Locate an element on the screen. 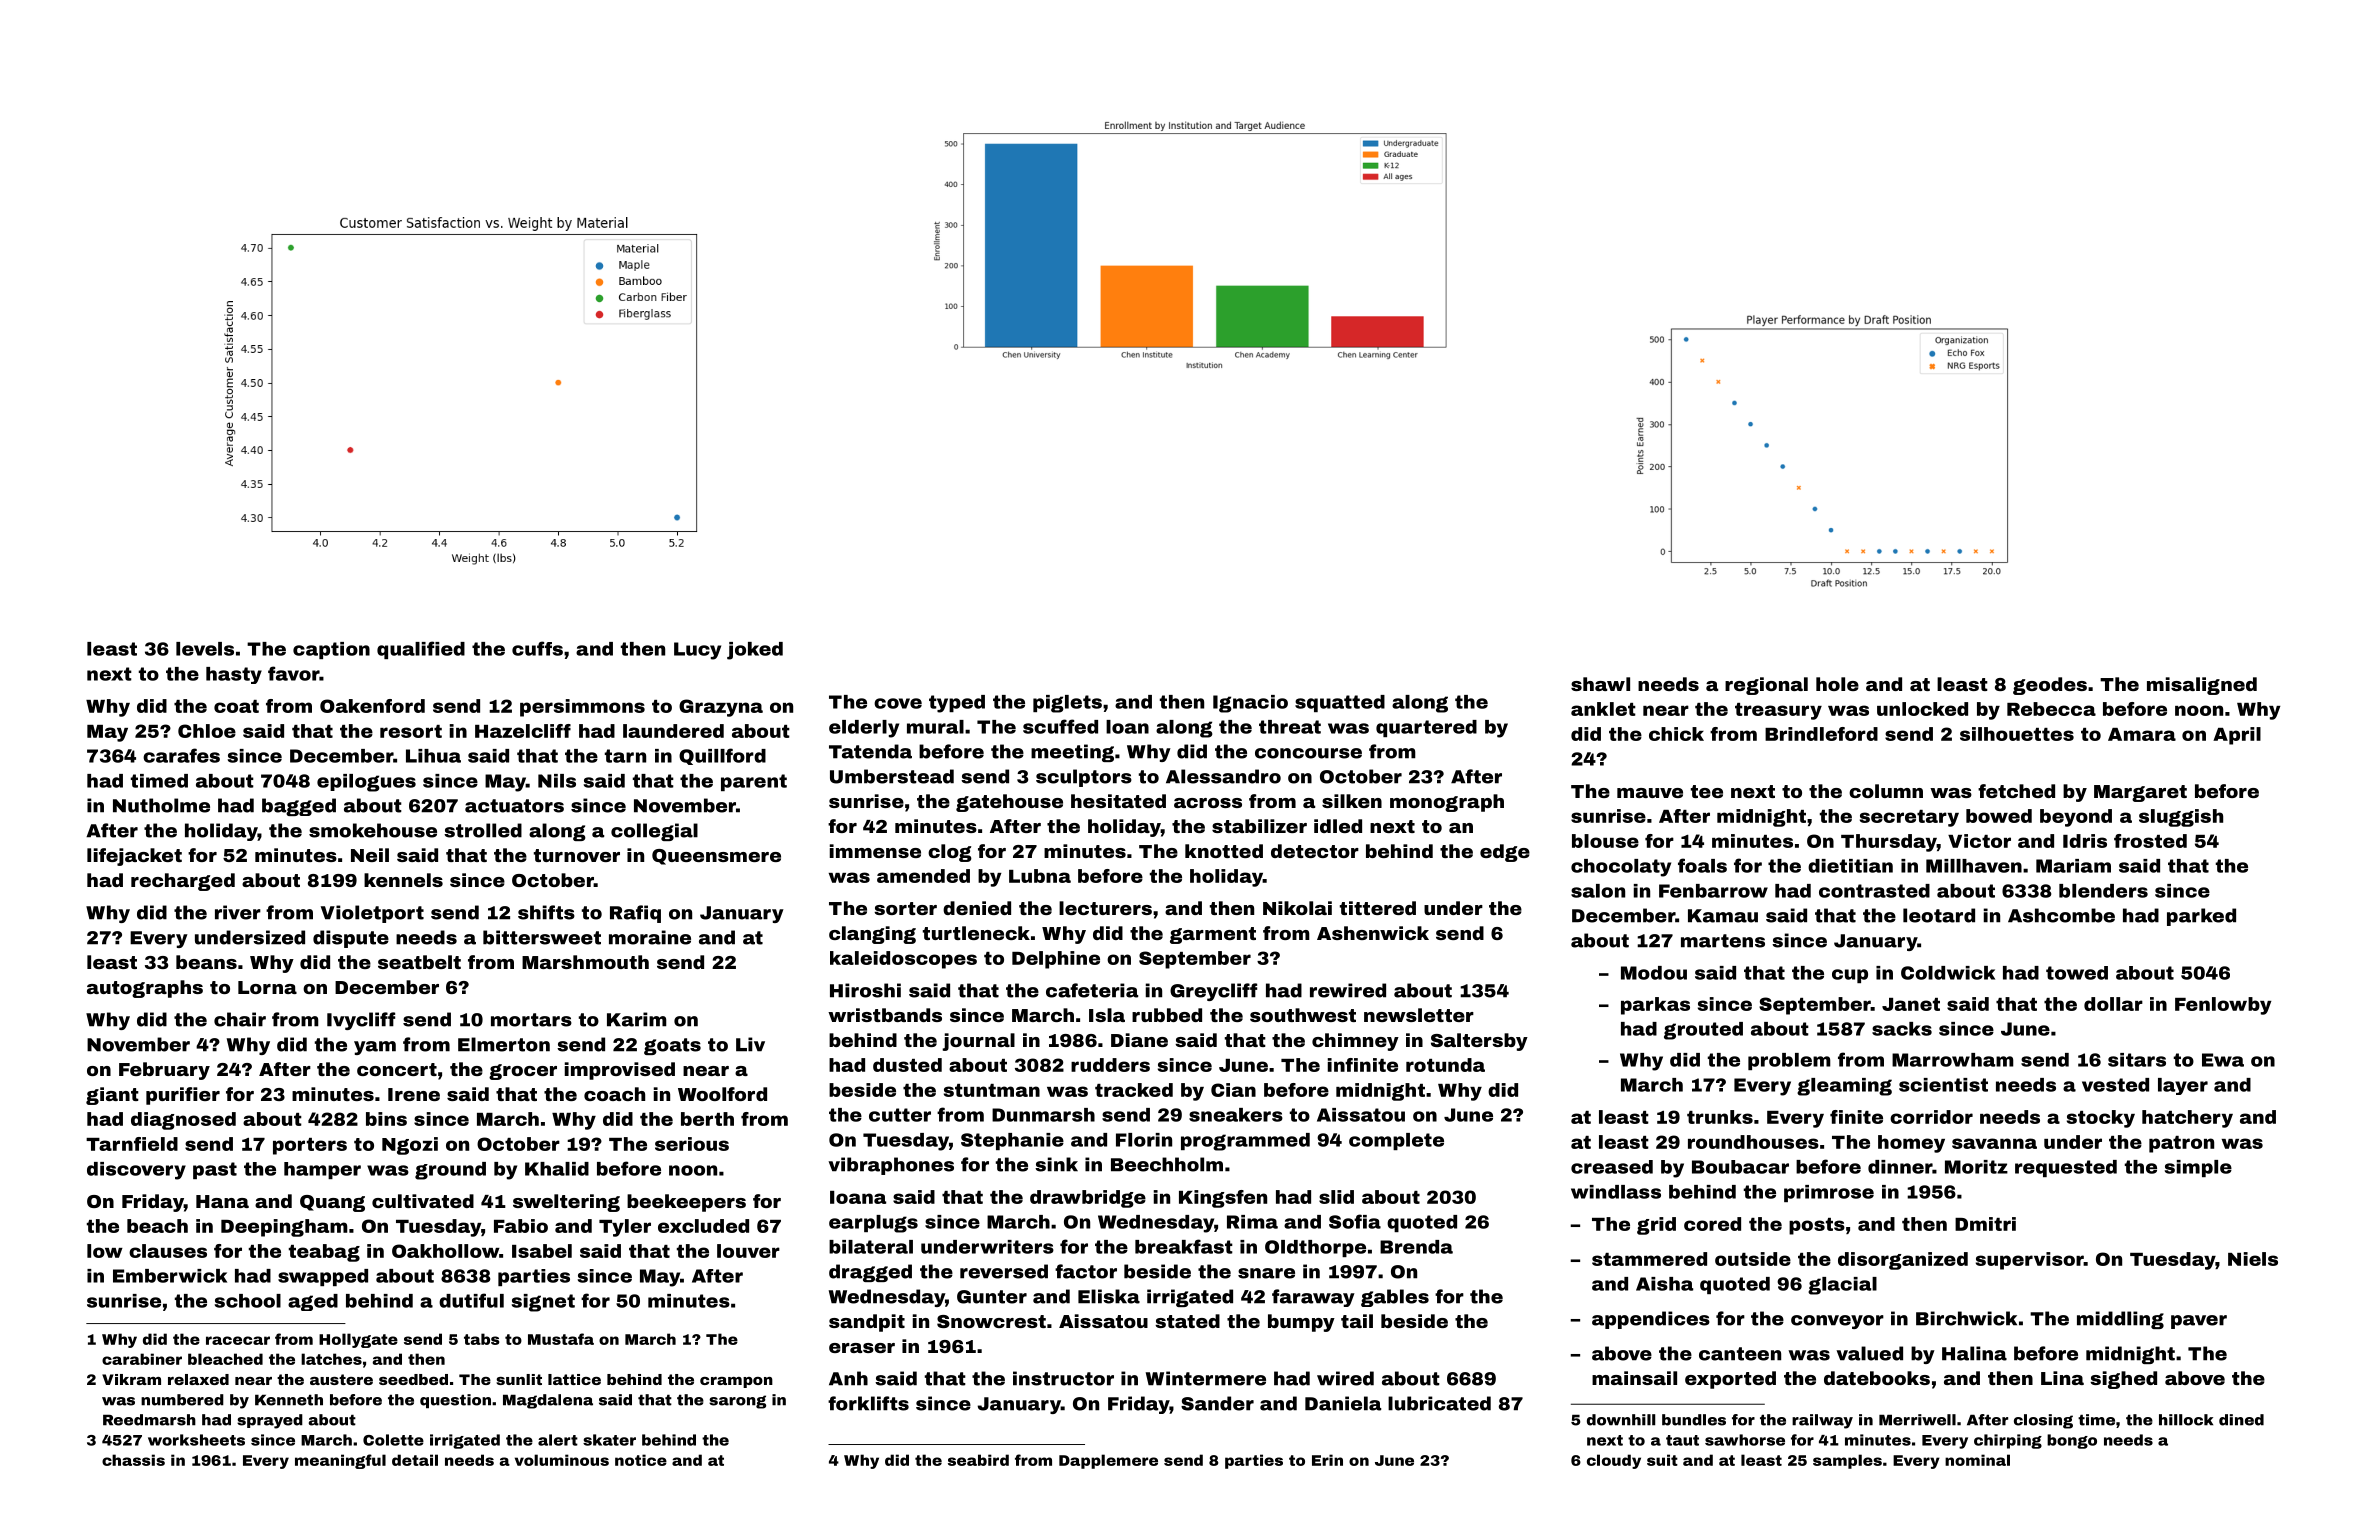  piglets is located at coordinates (1067, 704).
